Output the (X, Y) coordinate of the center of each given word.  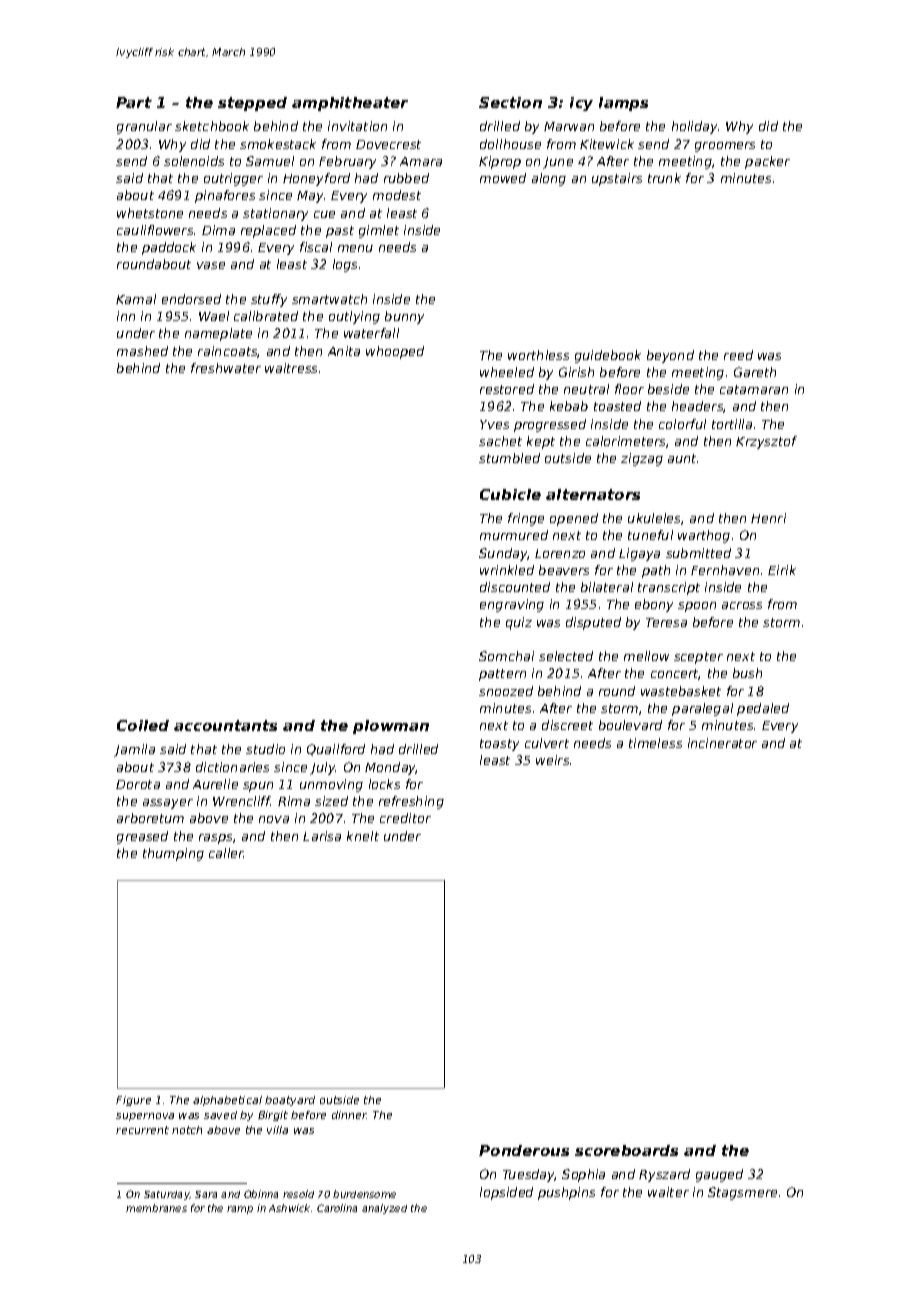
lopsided (506, 1193)
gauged (719, 1175)
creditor (405, 818)
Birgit (273, 1116)
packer (767, 162)
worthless (538, 355)
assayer (168, 804)
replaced (268, 231)
